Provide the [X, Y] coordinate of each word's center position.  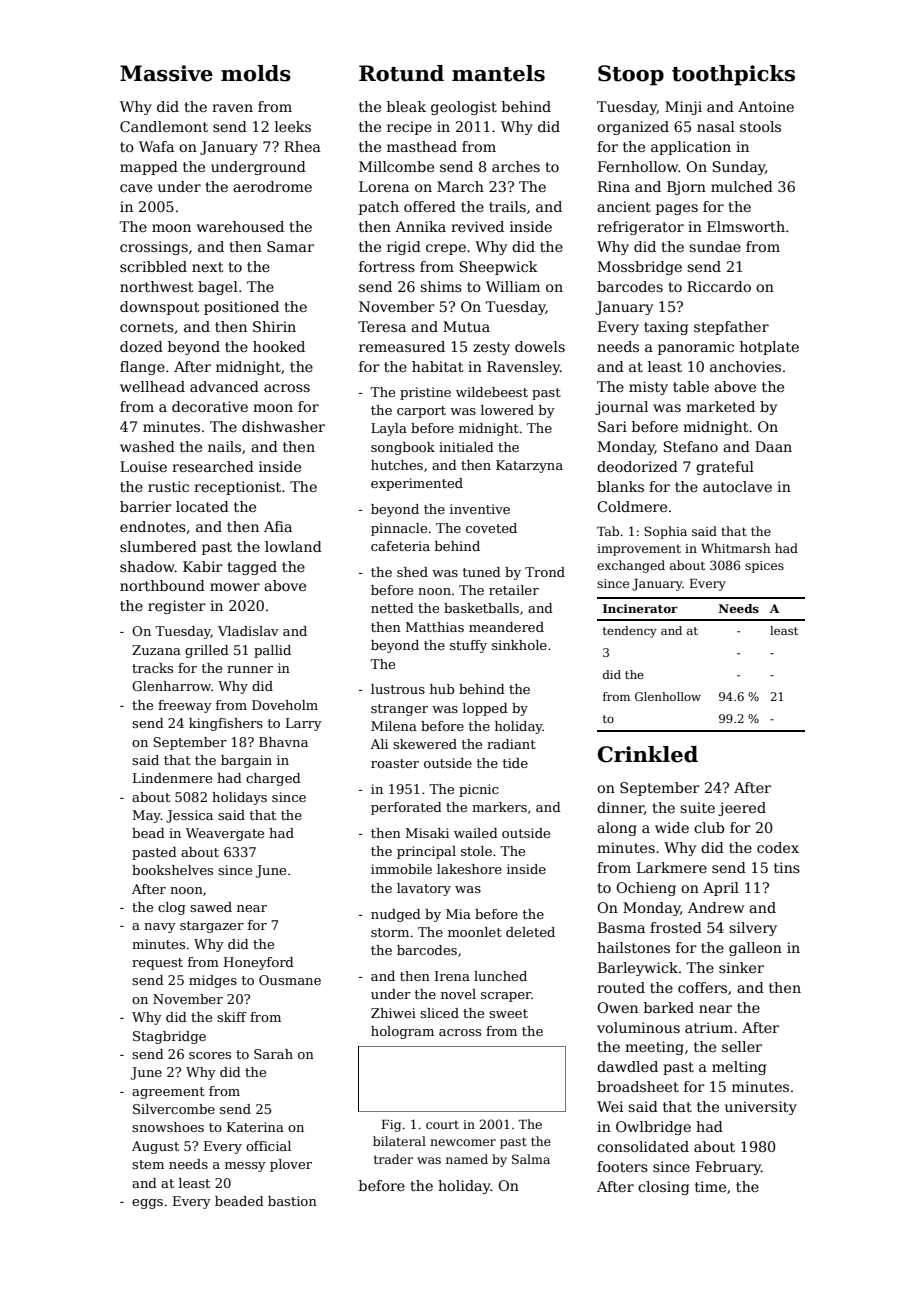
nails [224, 446]
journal [621, 408]
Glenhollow [668, 696]
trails [507, 206]
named [467, 1159]
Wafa [156, 146]
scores [210, 1055]
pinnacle [399, 529]
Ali [379, 744]
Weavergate [225, 834]
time [710, 1186]
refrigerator [640, 228]
